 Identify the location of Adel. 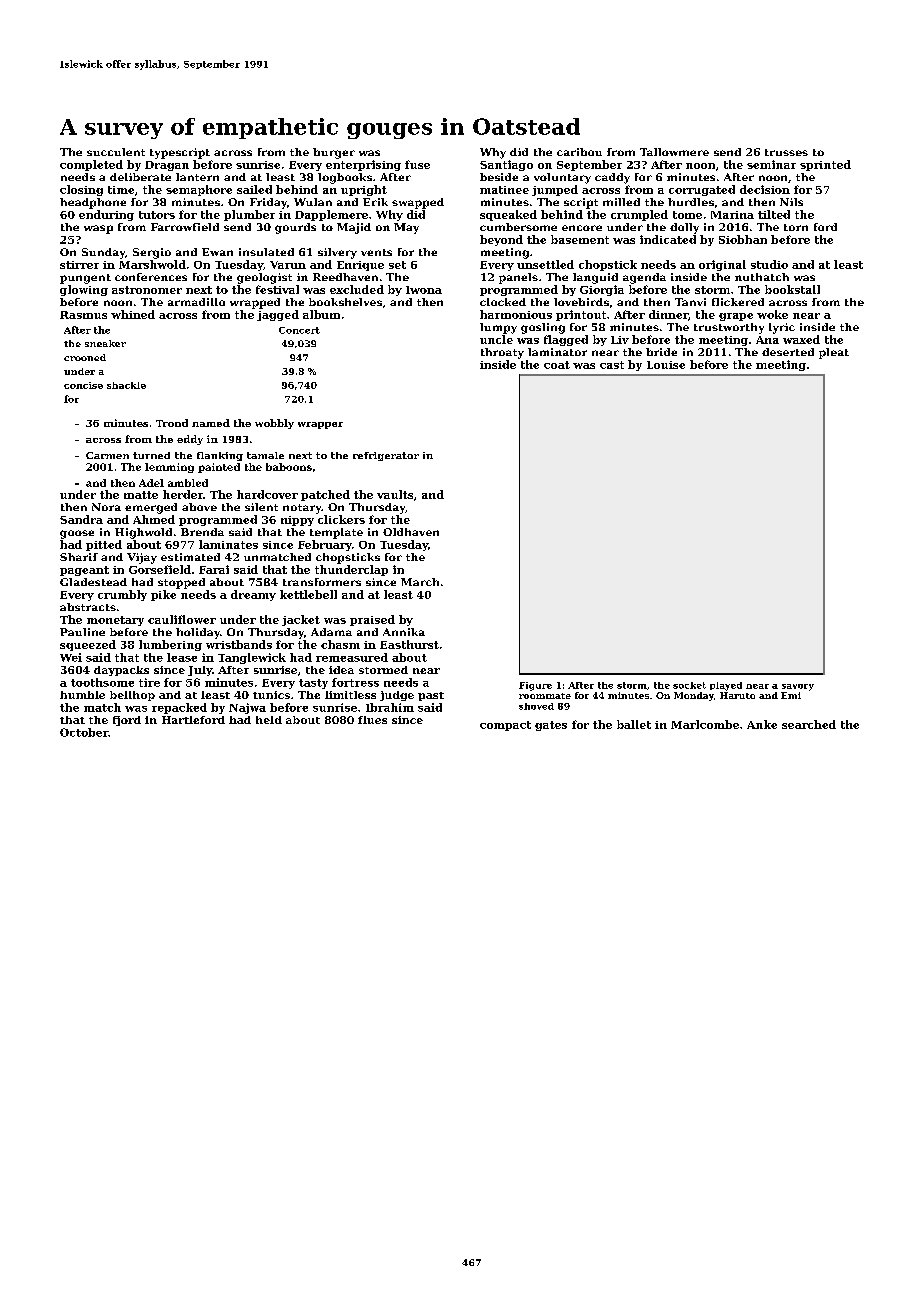
(151, 483).
